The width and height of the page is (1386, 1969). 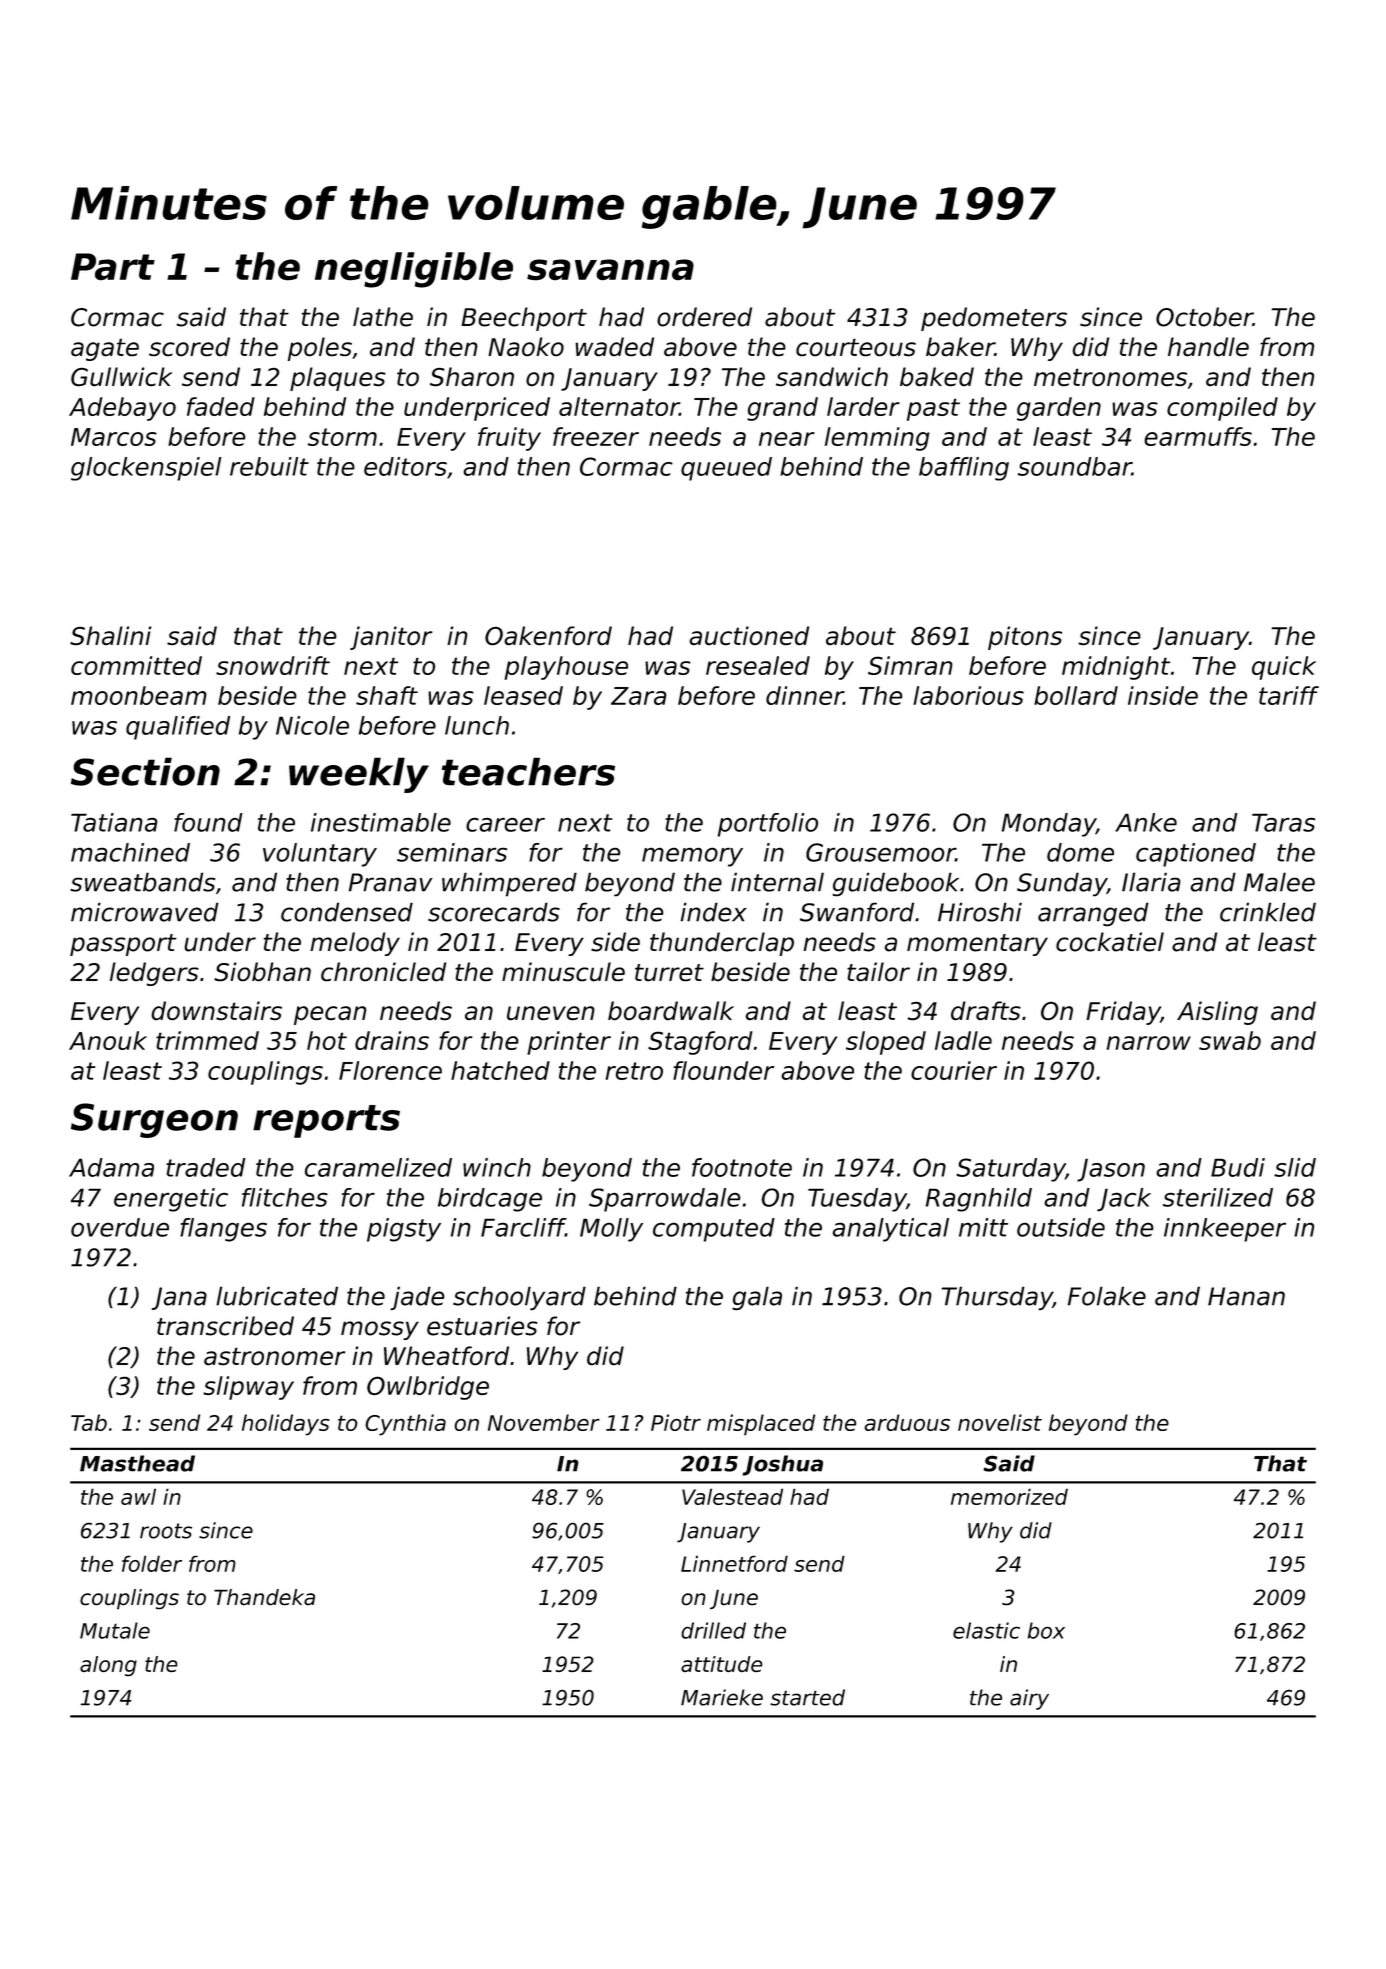 I want to click on Part, so click(x=113, y=267).
